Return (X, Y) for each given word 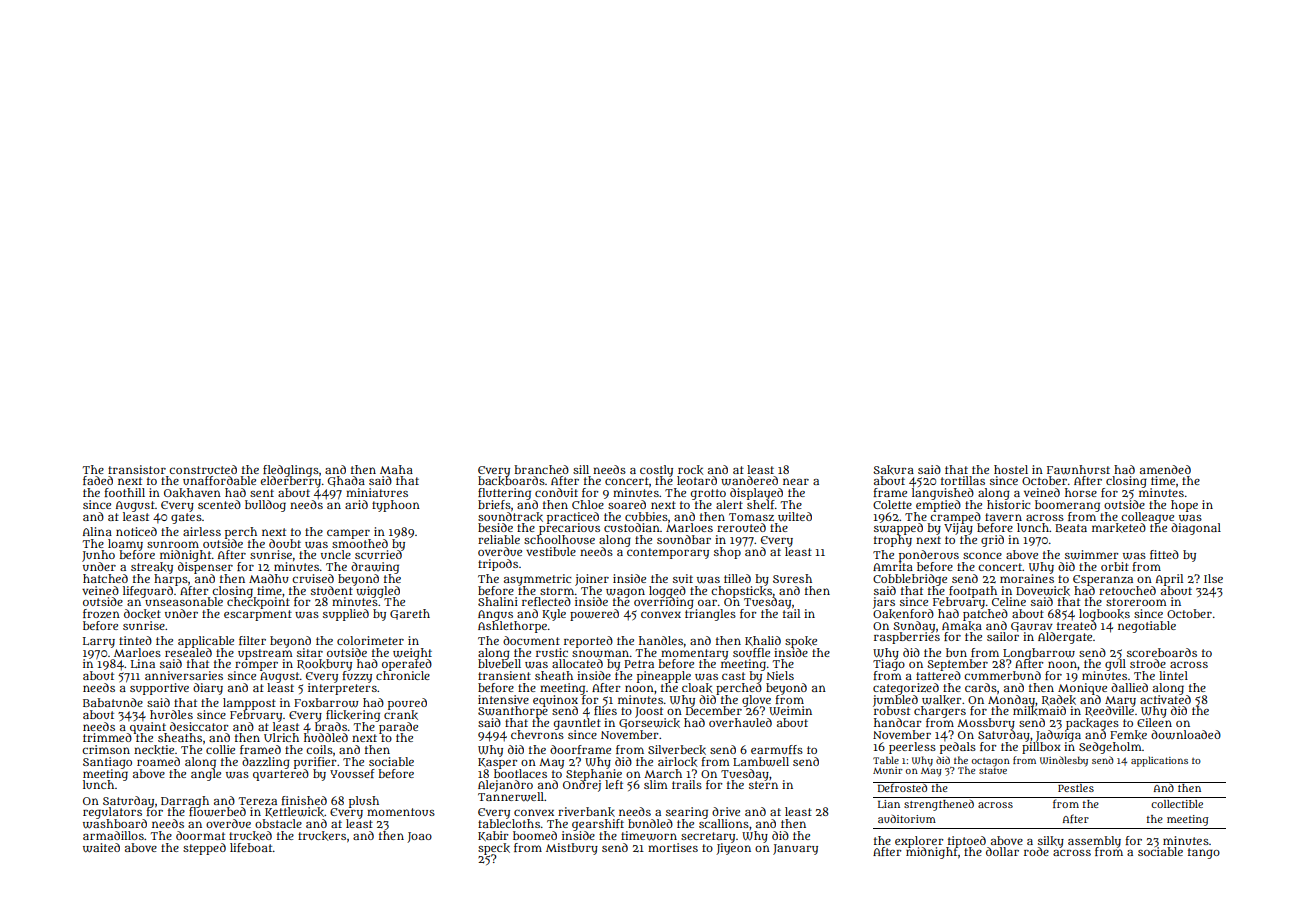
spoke (801, 642)
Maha (396, 469)
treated (1077, 625)
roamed (158, 761)
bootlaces (520, 773)
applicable (206, 642)
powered (594, 615)
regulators (112, 813)
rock (690, 470)
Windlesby (1064, 761)
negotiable (1147, 627)
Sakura (893, 470)
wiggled (378, 591)
